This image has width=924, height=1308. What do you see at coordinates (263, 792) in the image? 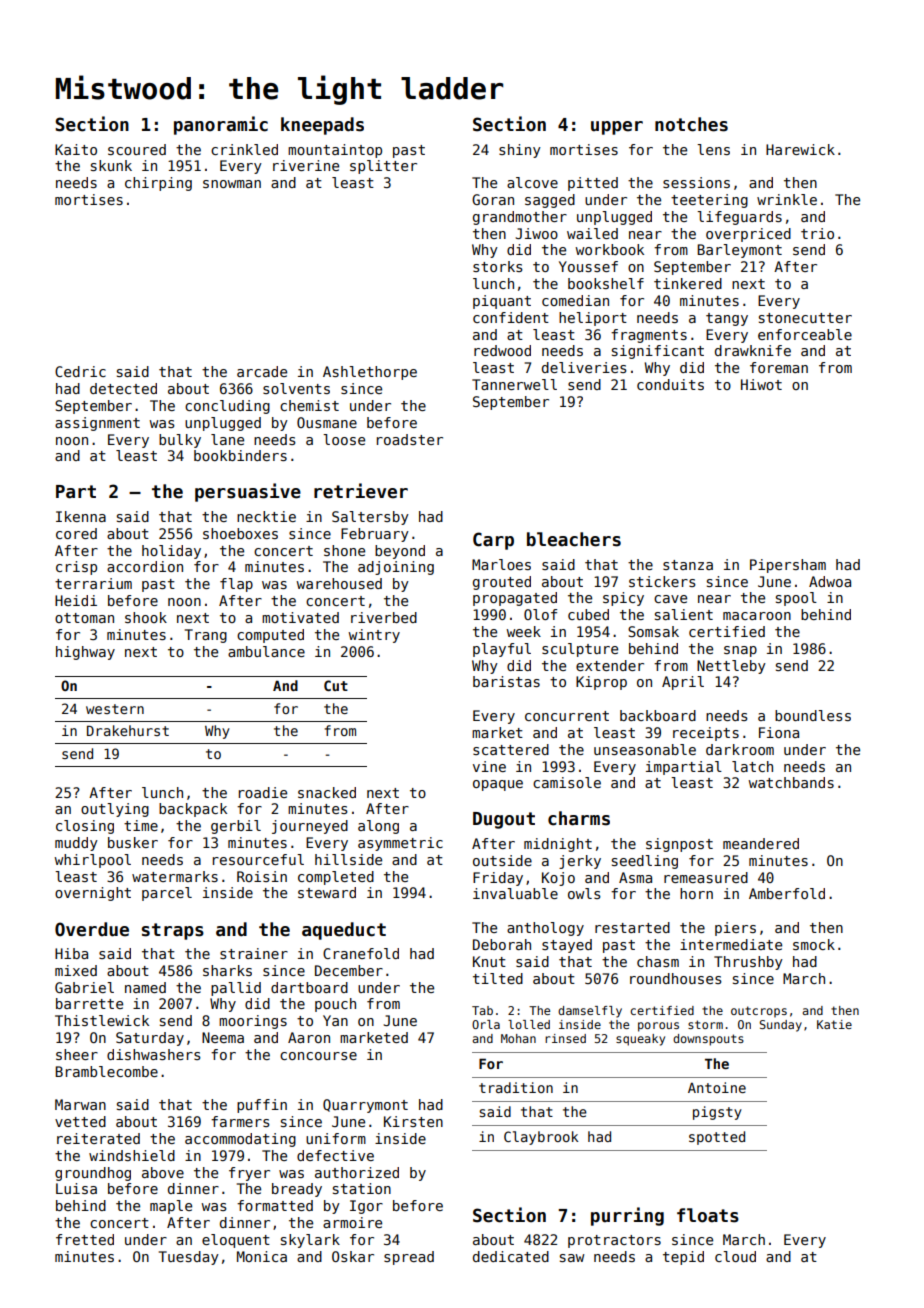
I see `roadie` at bounding box center [263, 792].
